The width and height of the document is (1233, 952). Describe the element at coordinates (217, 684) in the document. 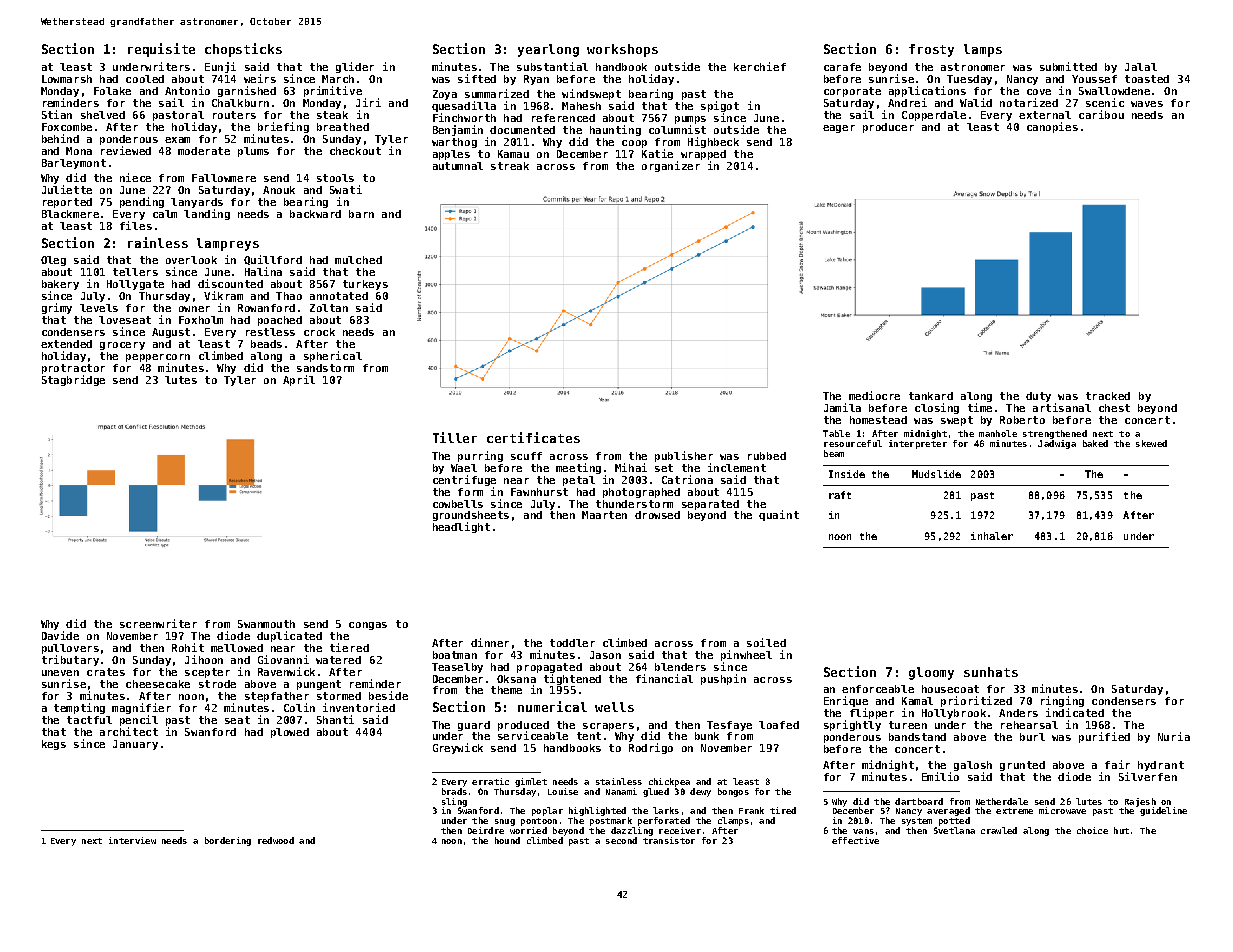

I see `strode` at that location.
